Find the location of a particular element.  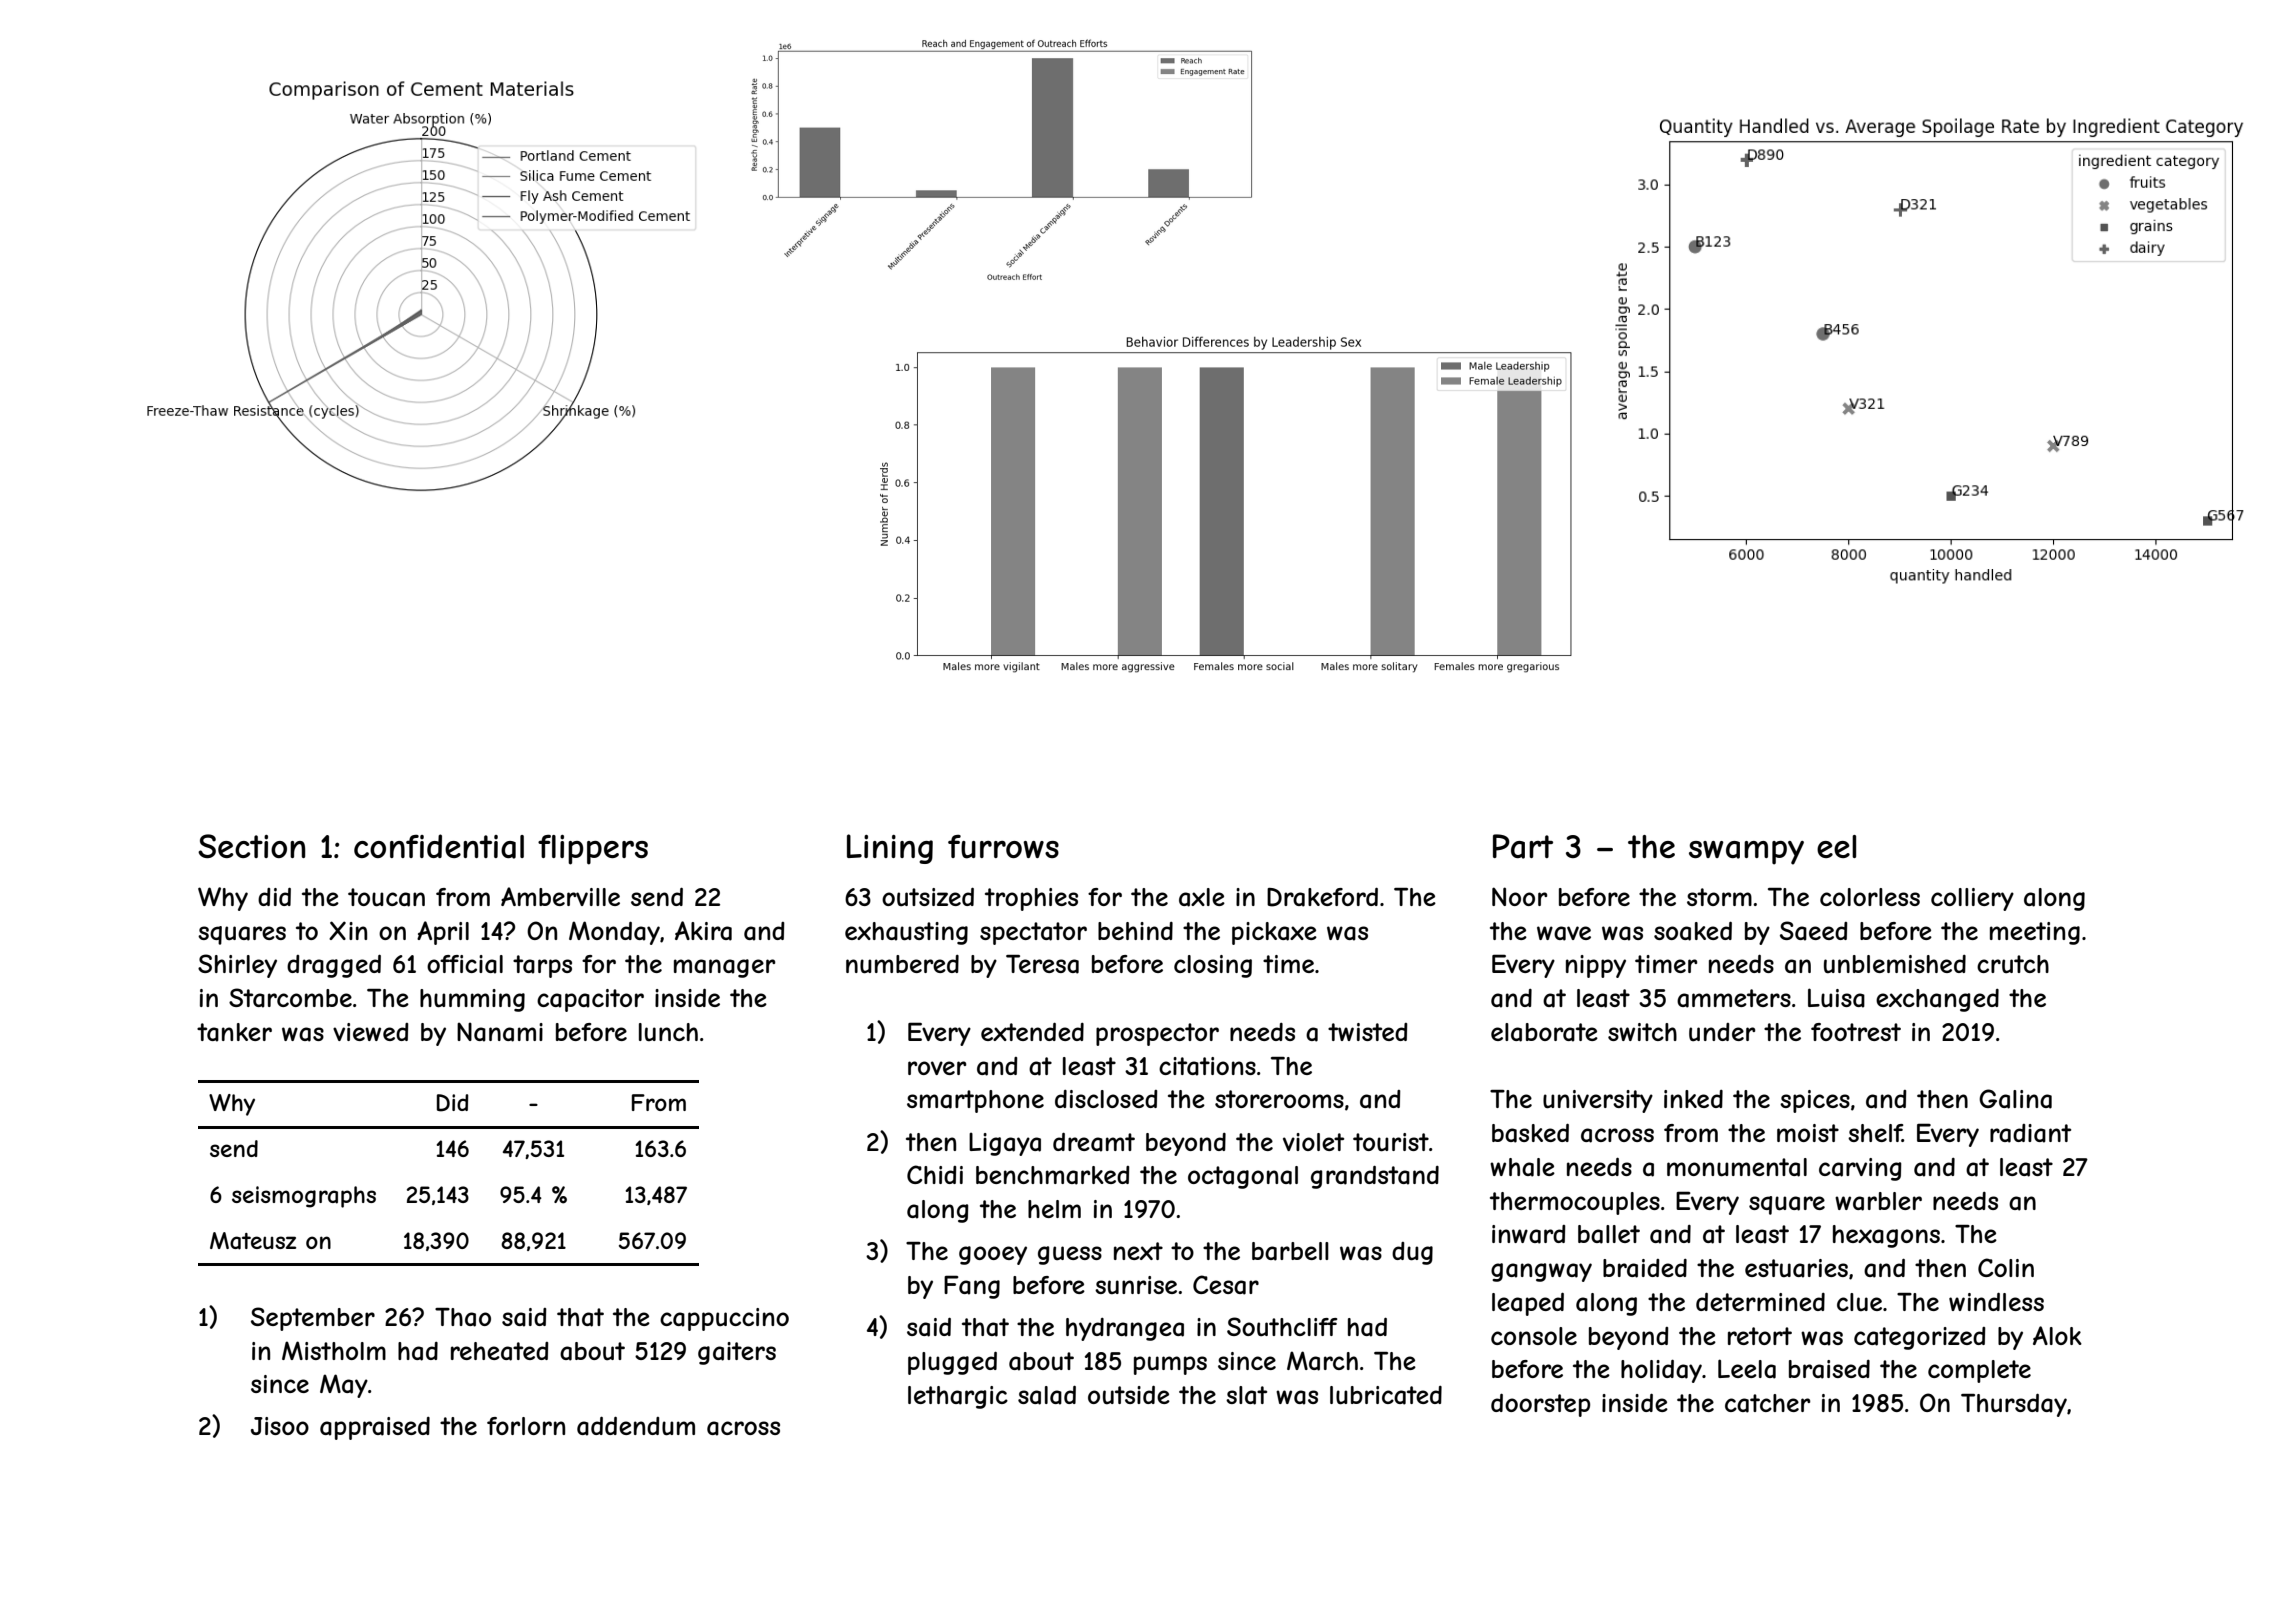

monumental is located at coordinates (1737, 1167).
